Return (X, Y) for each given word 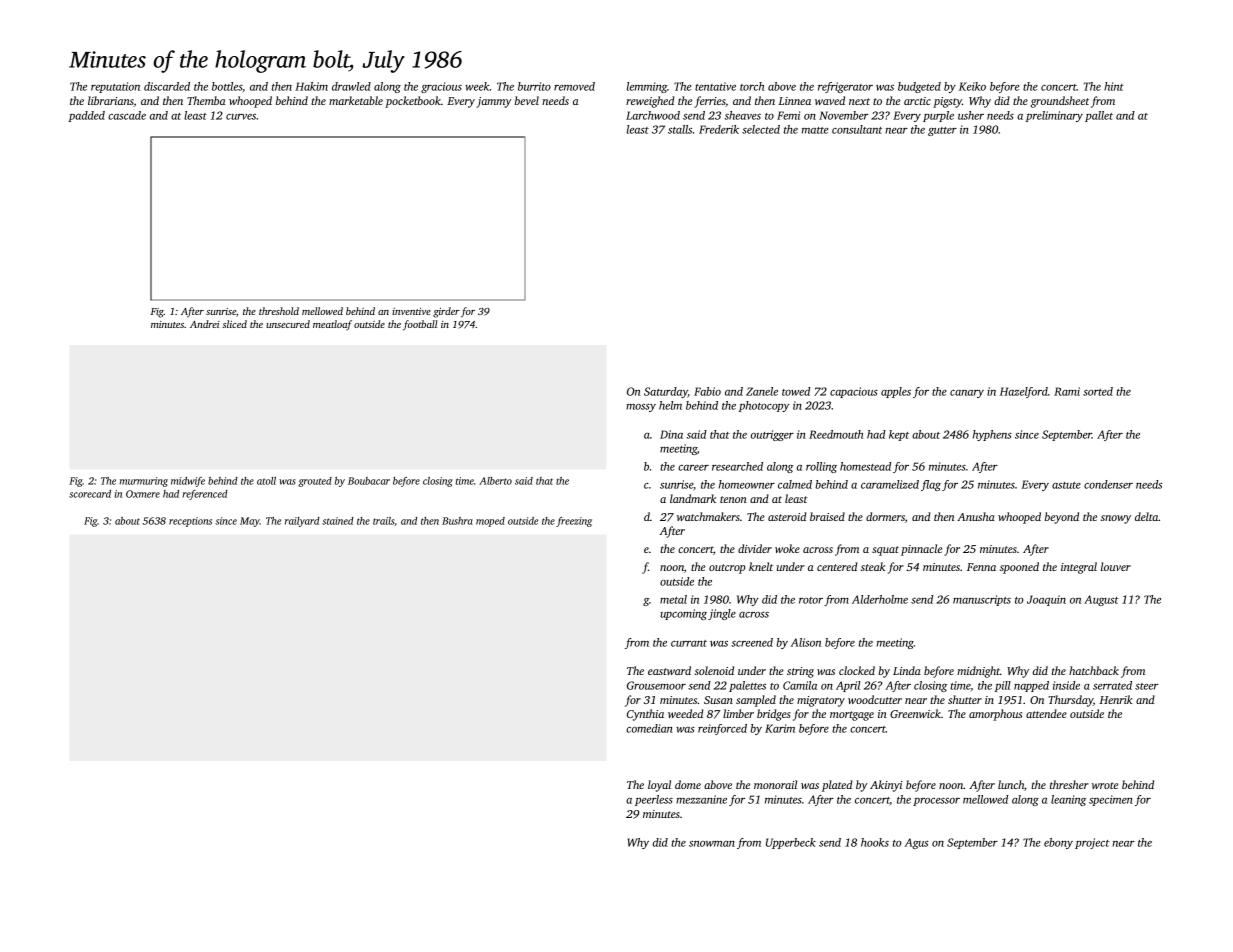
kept (899, 435)
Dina (671, 434)
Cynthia (645, 715)
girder (446, 312)
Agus (916, 843)
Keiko (972, 86)
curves (241, 117)
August (1101, 600)
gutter (942, 131)
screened (752, 642)
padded (86, 116)
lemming (646, 87)
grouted (315, 482)
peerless (654, 800)
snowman (712, 844)
